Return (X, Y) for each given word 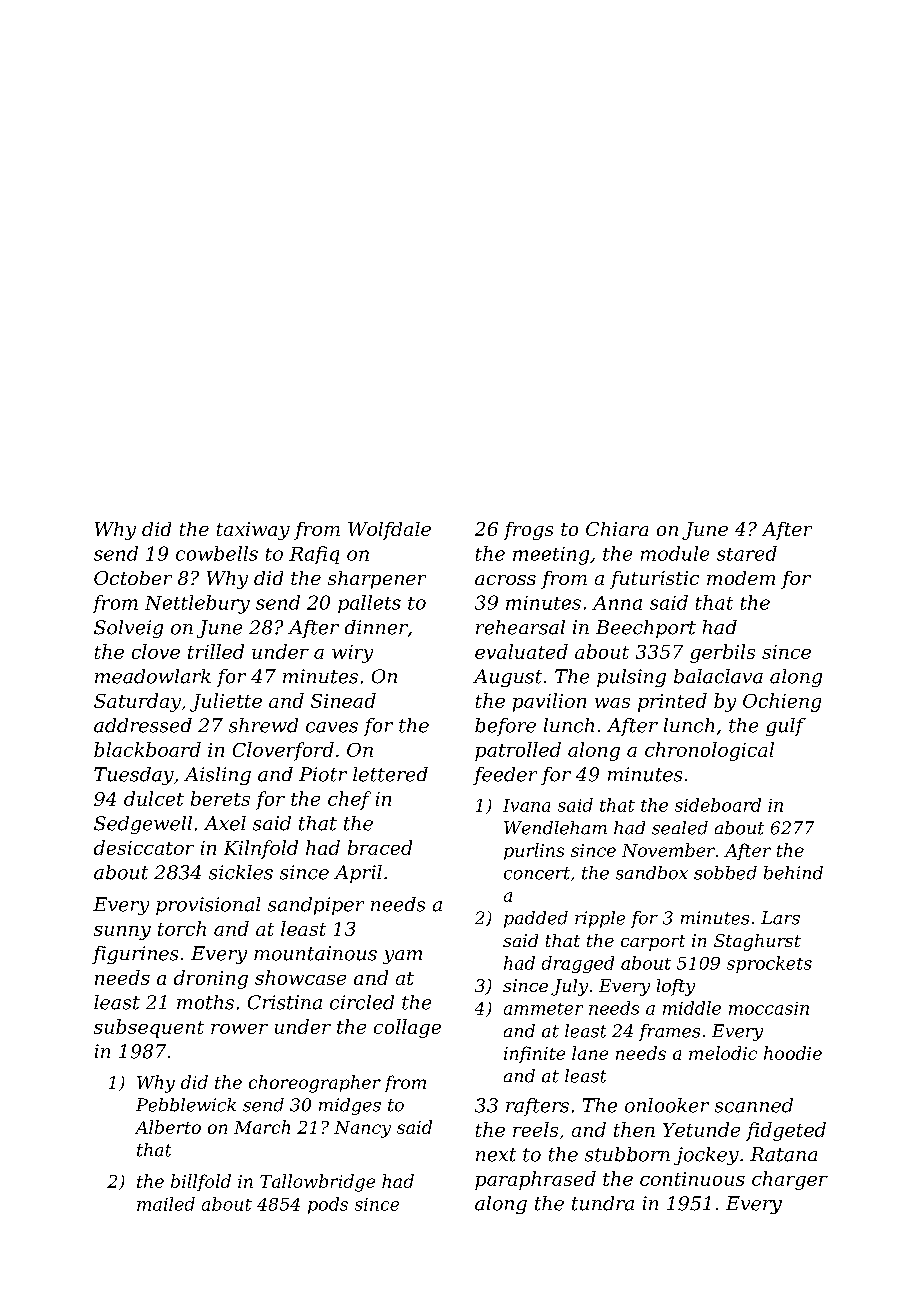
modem (741, 578)
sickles (241, 872)
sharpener (377, 580)
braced (380, 847)
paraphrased (535, 1180)
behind (793, 873)
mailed (166, 1204)
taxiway (253, 531)
